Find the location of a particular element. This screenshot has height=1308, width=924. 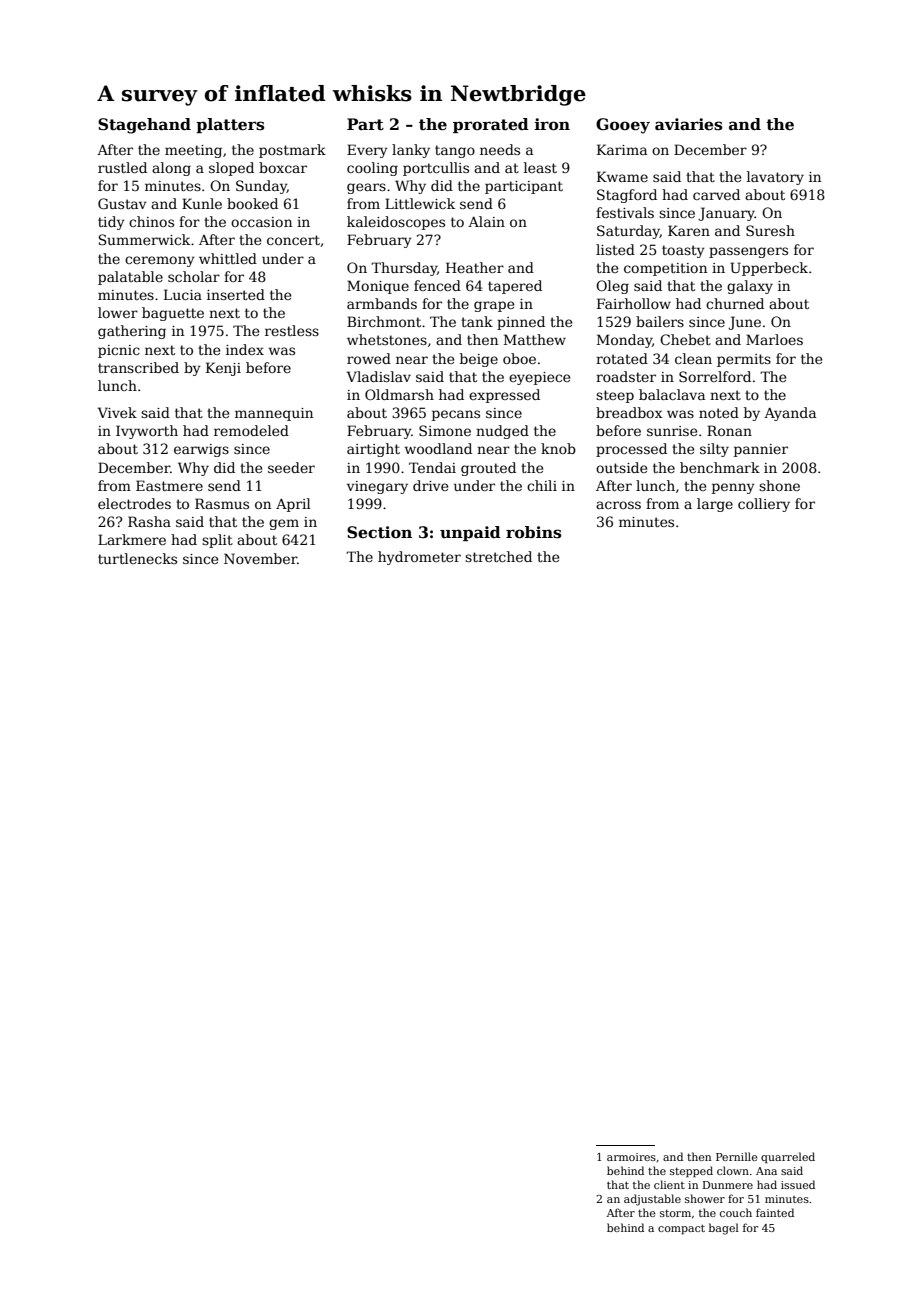

platters is located at coordinates (230, 125).
